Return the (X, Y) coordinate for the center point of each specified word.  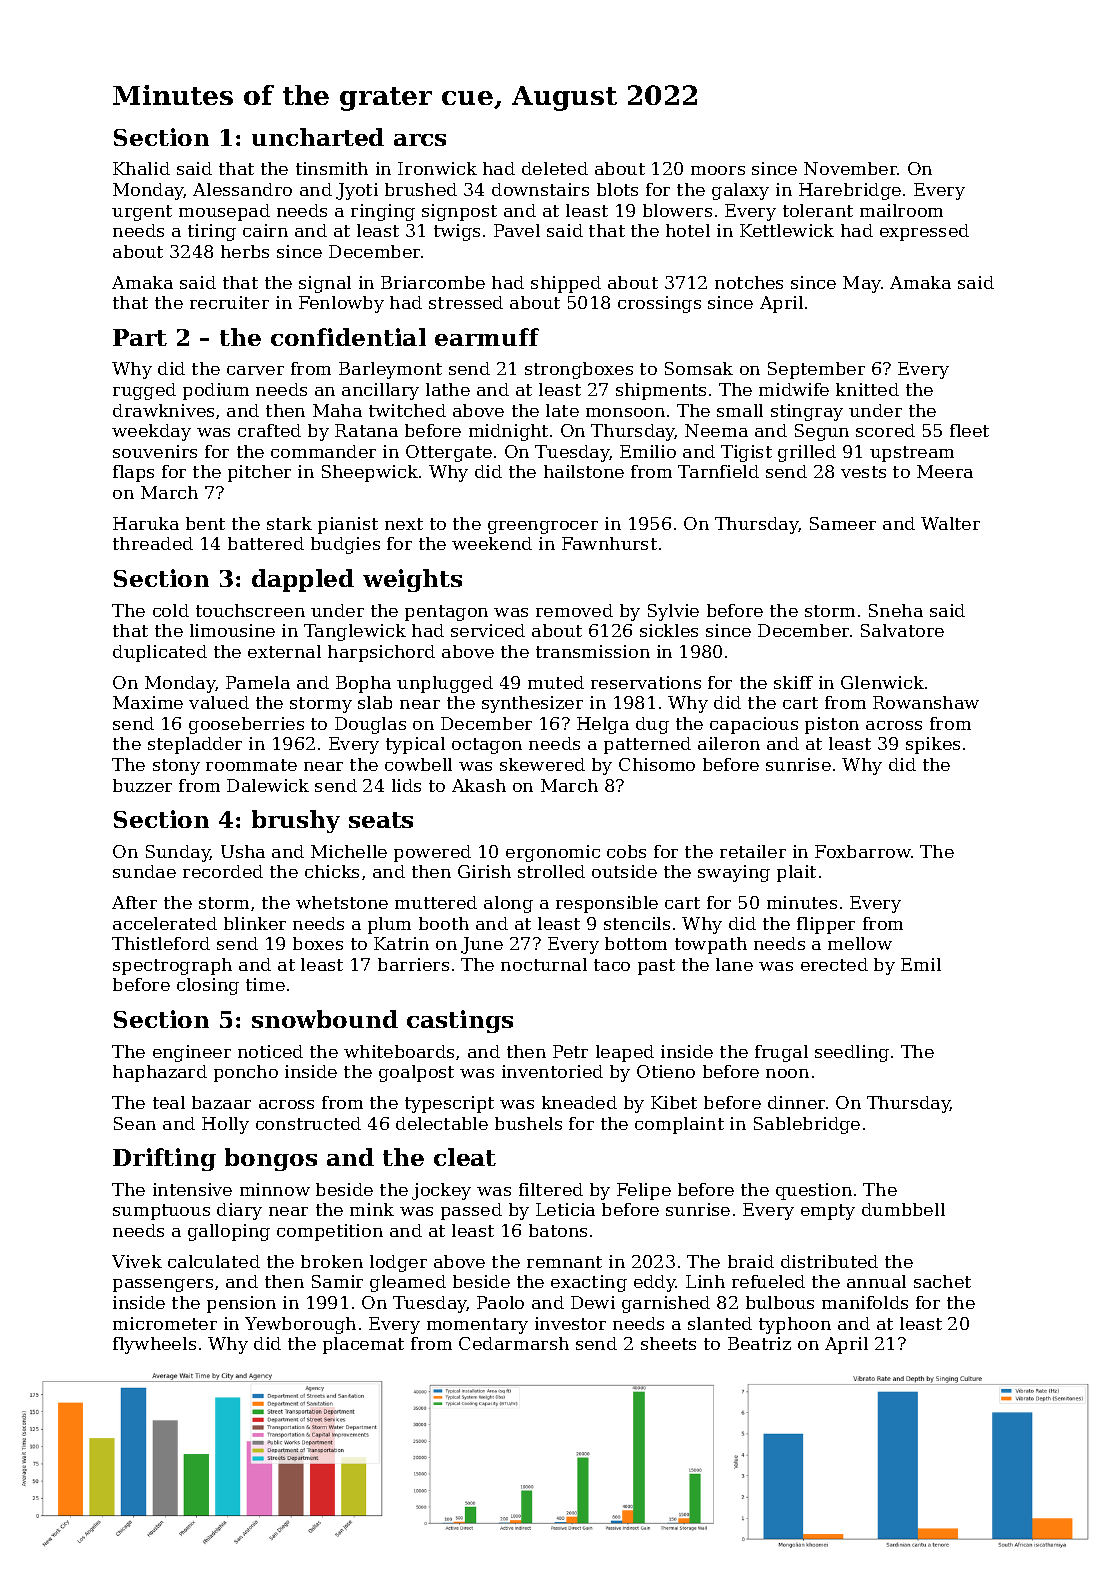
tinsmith (332, 168)
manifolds (865, 1302)
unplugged (445, 684)
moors (718, 170)
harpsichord (381, 653)
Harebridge (850, 191)
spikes (933, 745)
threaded (153, 543)
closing (208, 986)
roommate (251, 765)
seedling (852, 1053)
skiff (793, 682)
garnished (666, 1304)
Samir (337, 1281)
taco (612, 965)
